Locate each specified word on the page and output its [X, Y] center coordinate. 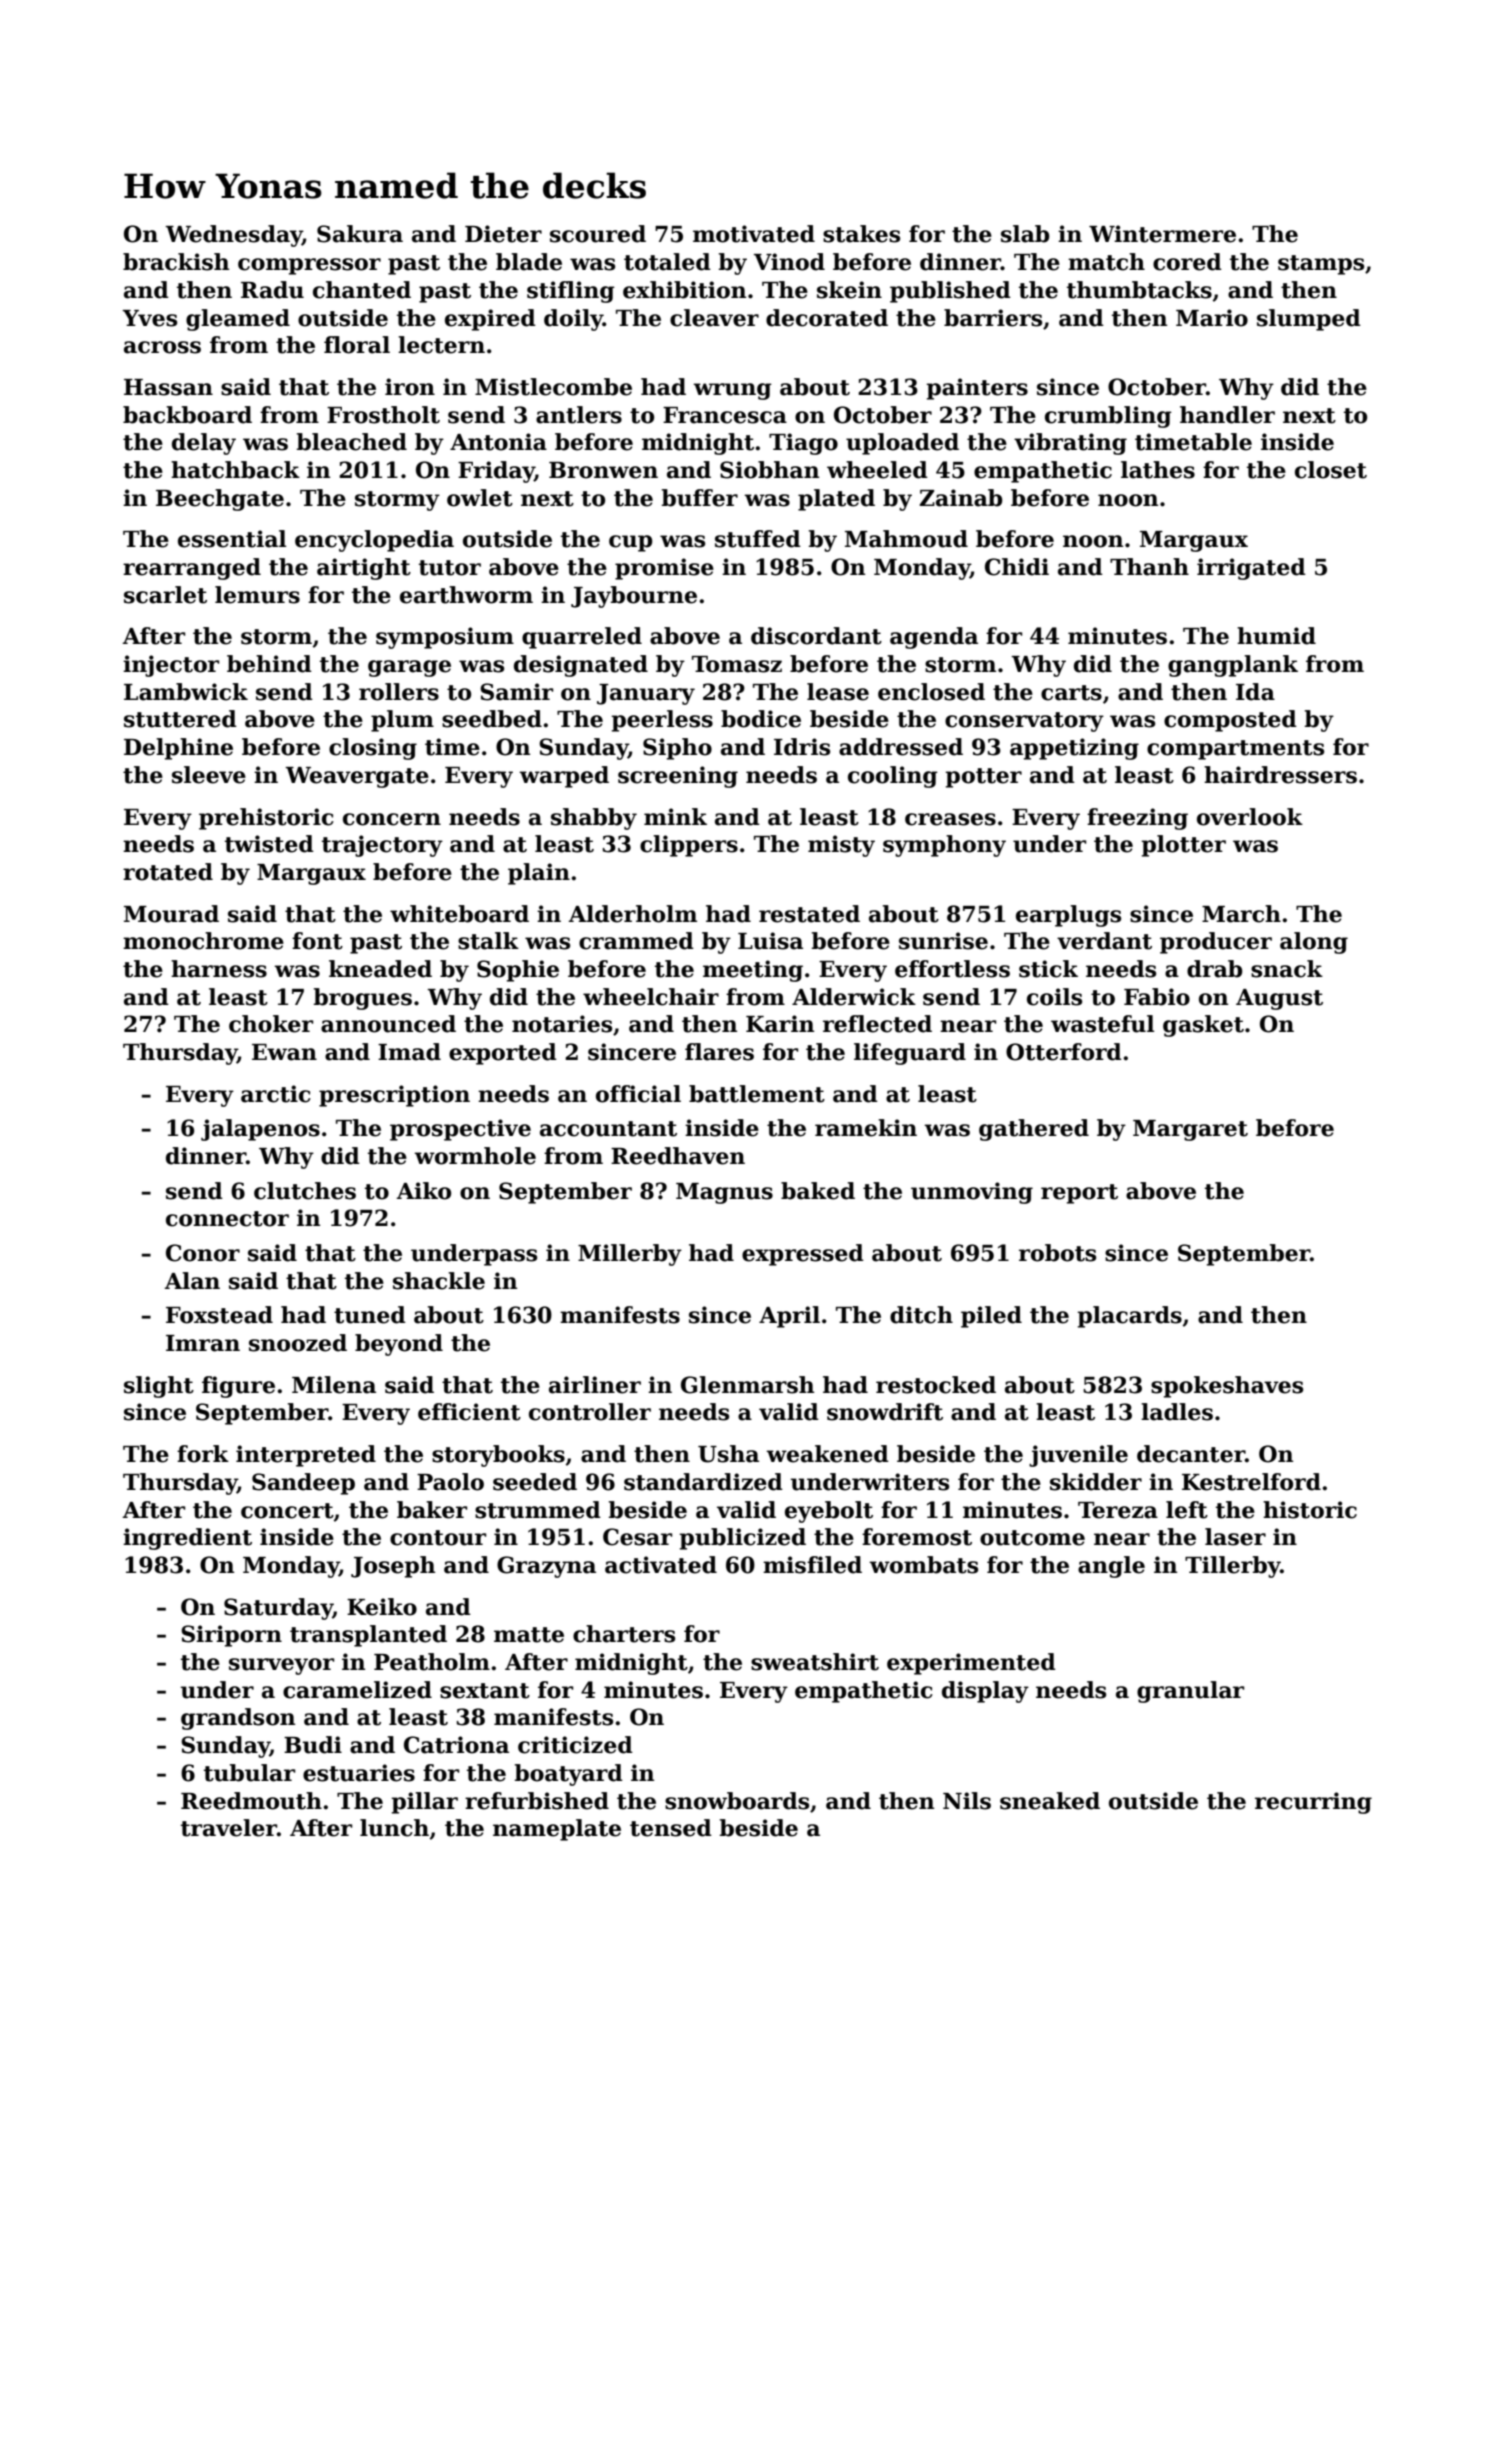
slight [159, 1387]
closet [1331, 470]
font [317, 941]
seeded [535, 1482]
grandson [238, 1719]
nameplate [557, 1830]
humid [1276, 636]
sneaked [1050, 1801]
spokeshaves [1227, 1387]
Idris [802, 747]
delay [204, 444]
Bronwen [603, 470]
